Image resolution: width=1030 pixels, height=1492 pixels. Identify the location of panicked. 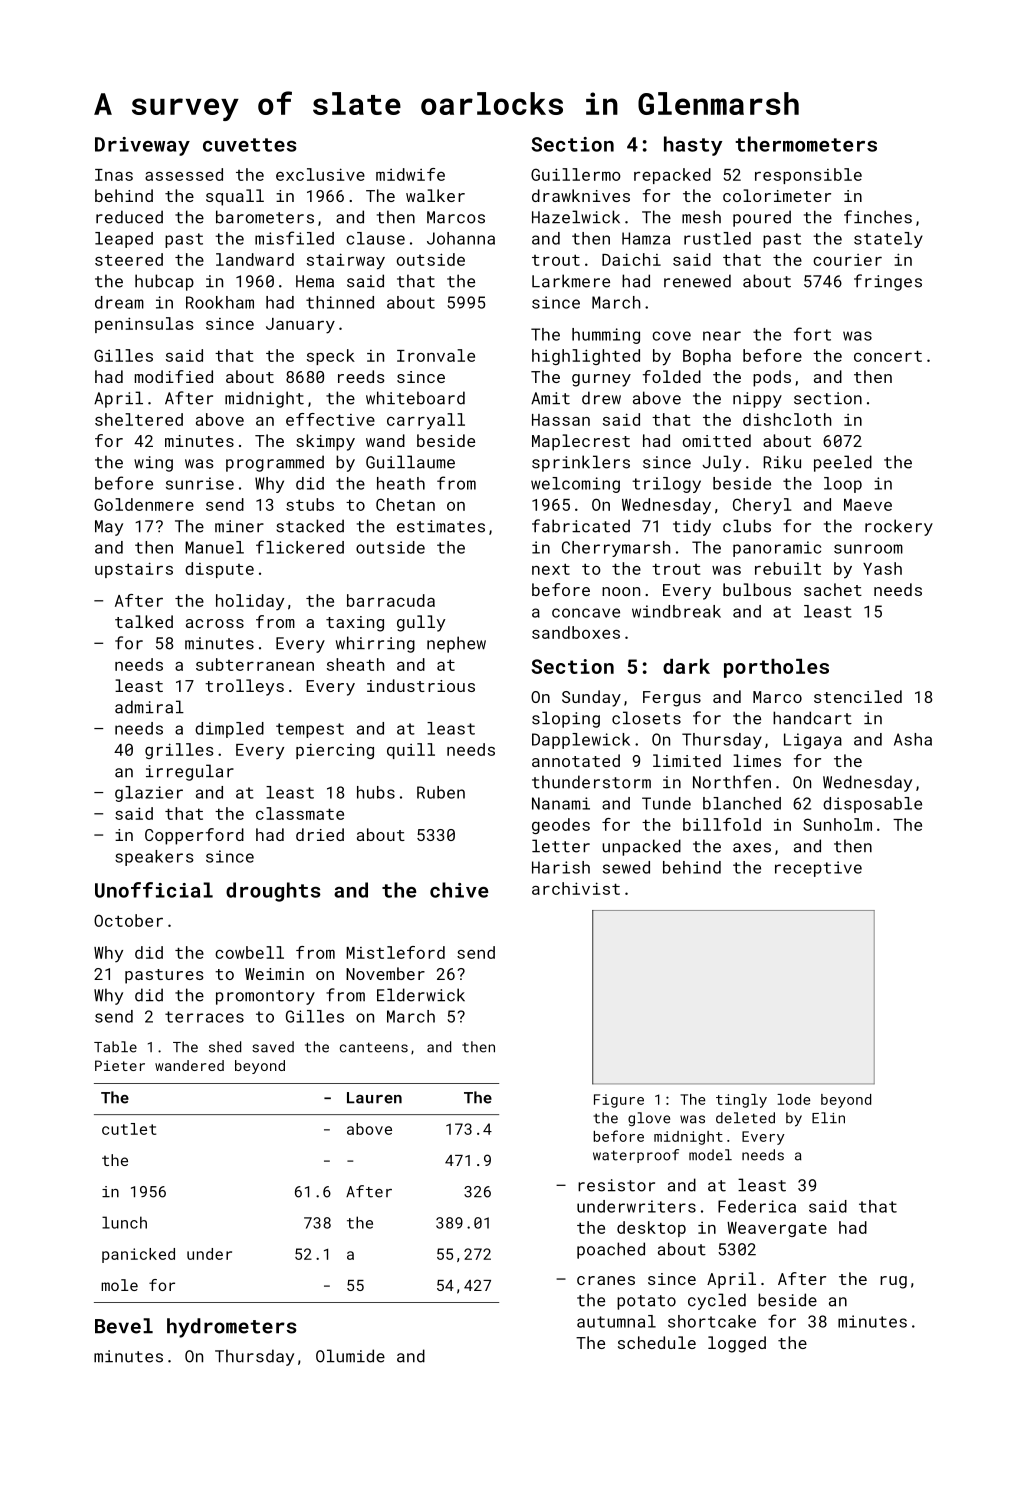
(138, 1255).
